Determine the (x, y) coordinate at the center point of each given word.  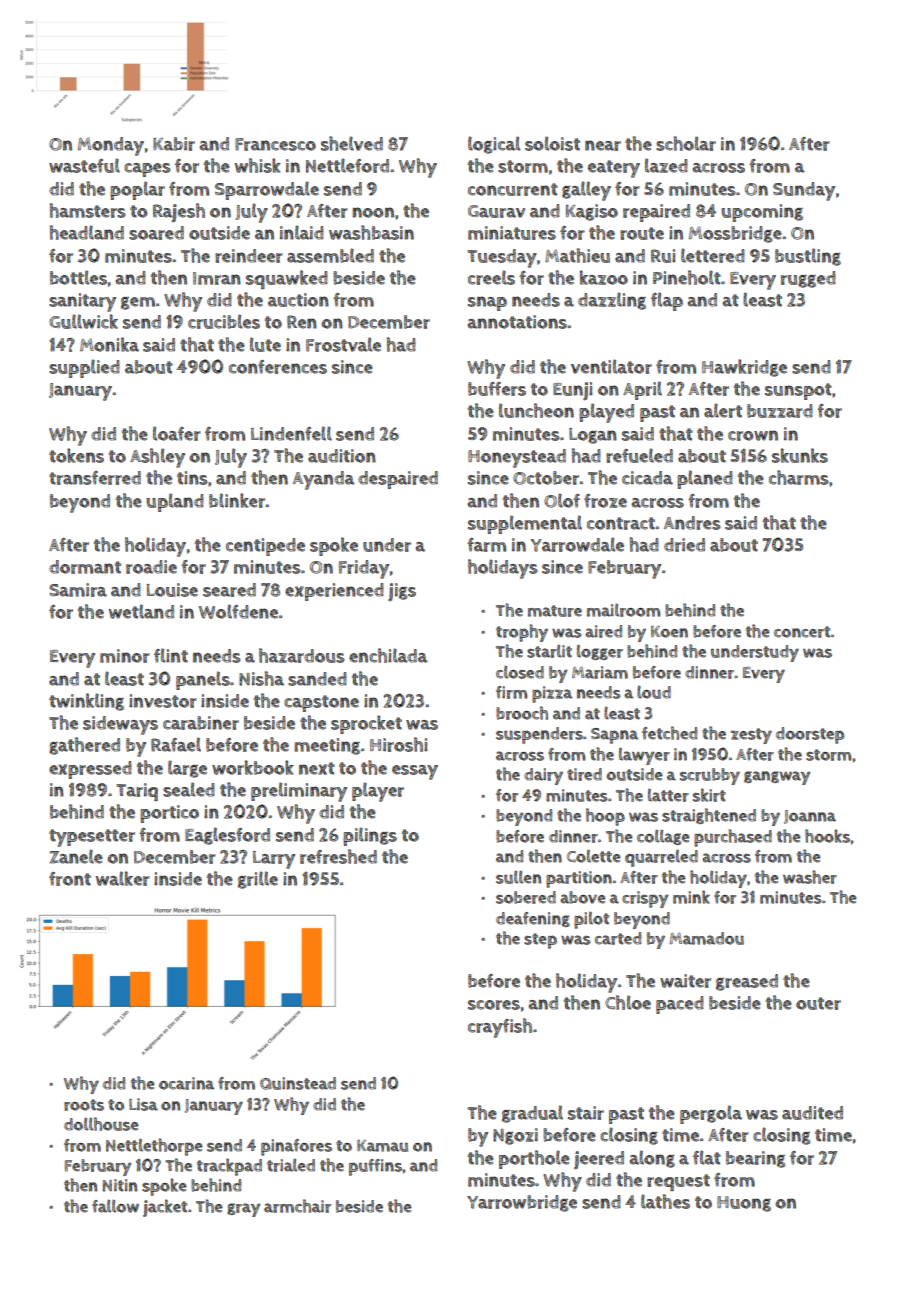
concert (802, 632)
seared (229, 590)
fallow (115, 1206)
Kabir (174, 144)
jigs (402, 592)
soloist (552, 143)
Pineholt (687, 277)
